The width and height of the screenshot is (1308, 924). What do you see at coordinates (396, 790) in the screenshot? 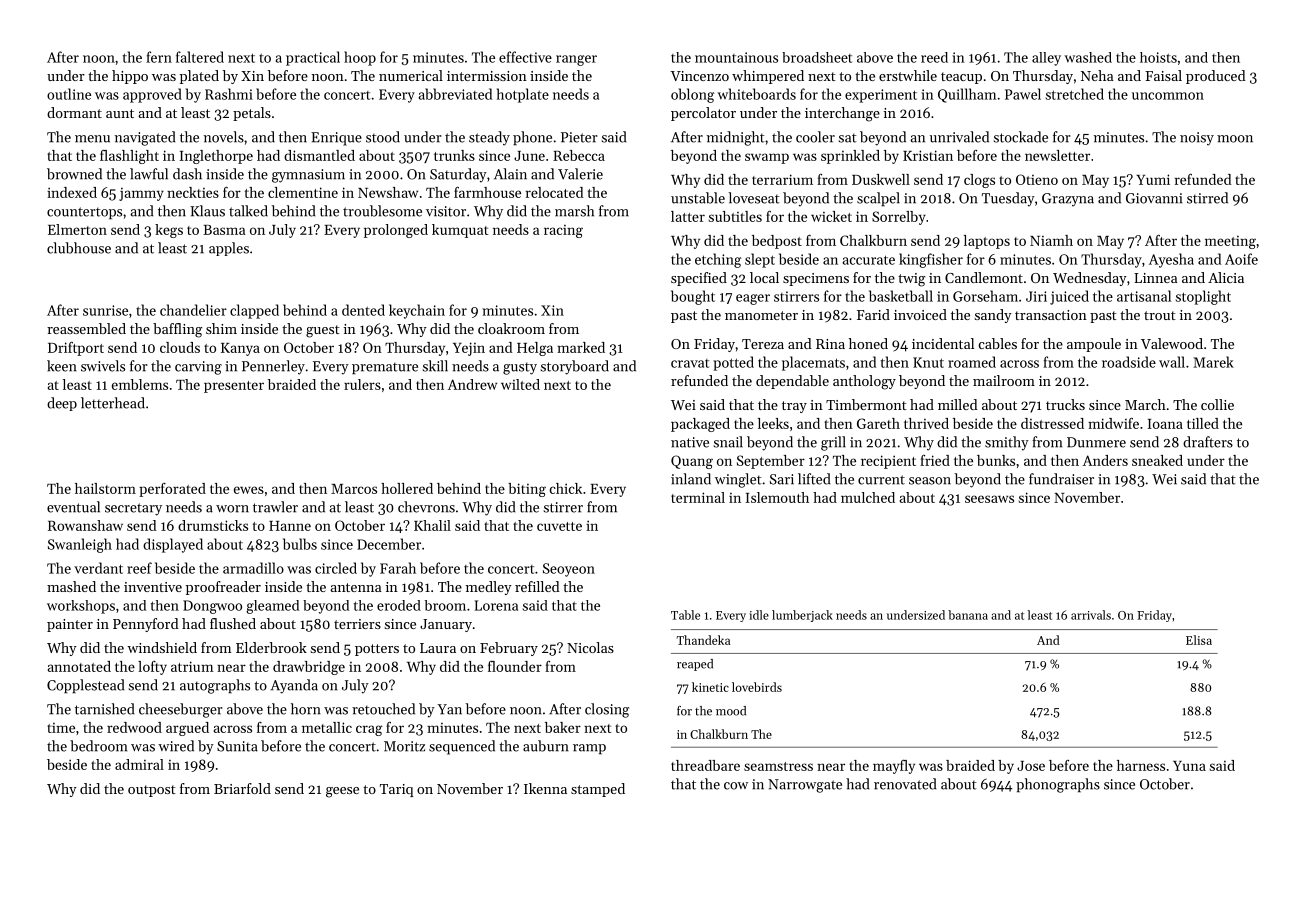
I see `Tariq` at bounding box center [396, 790].
